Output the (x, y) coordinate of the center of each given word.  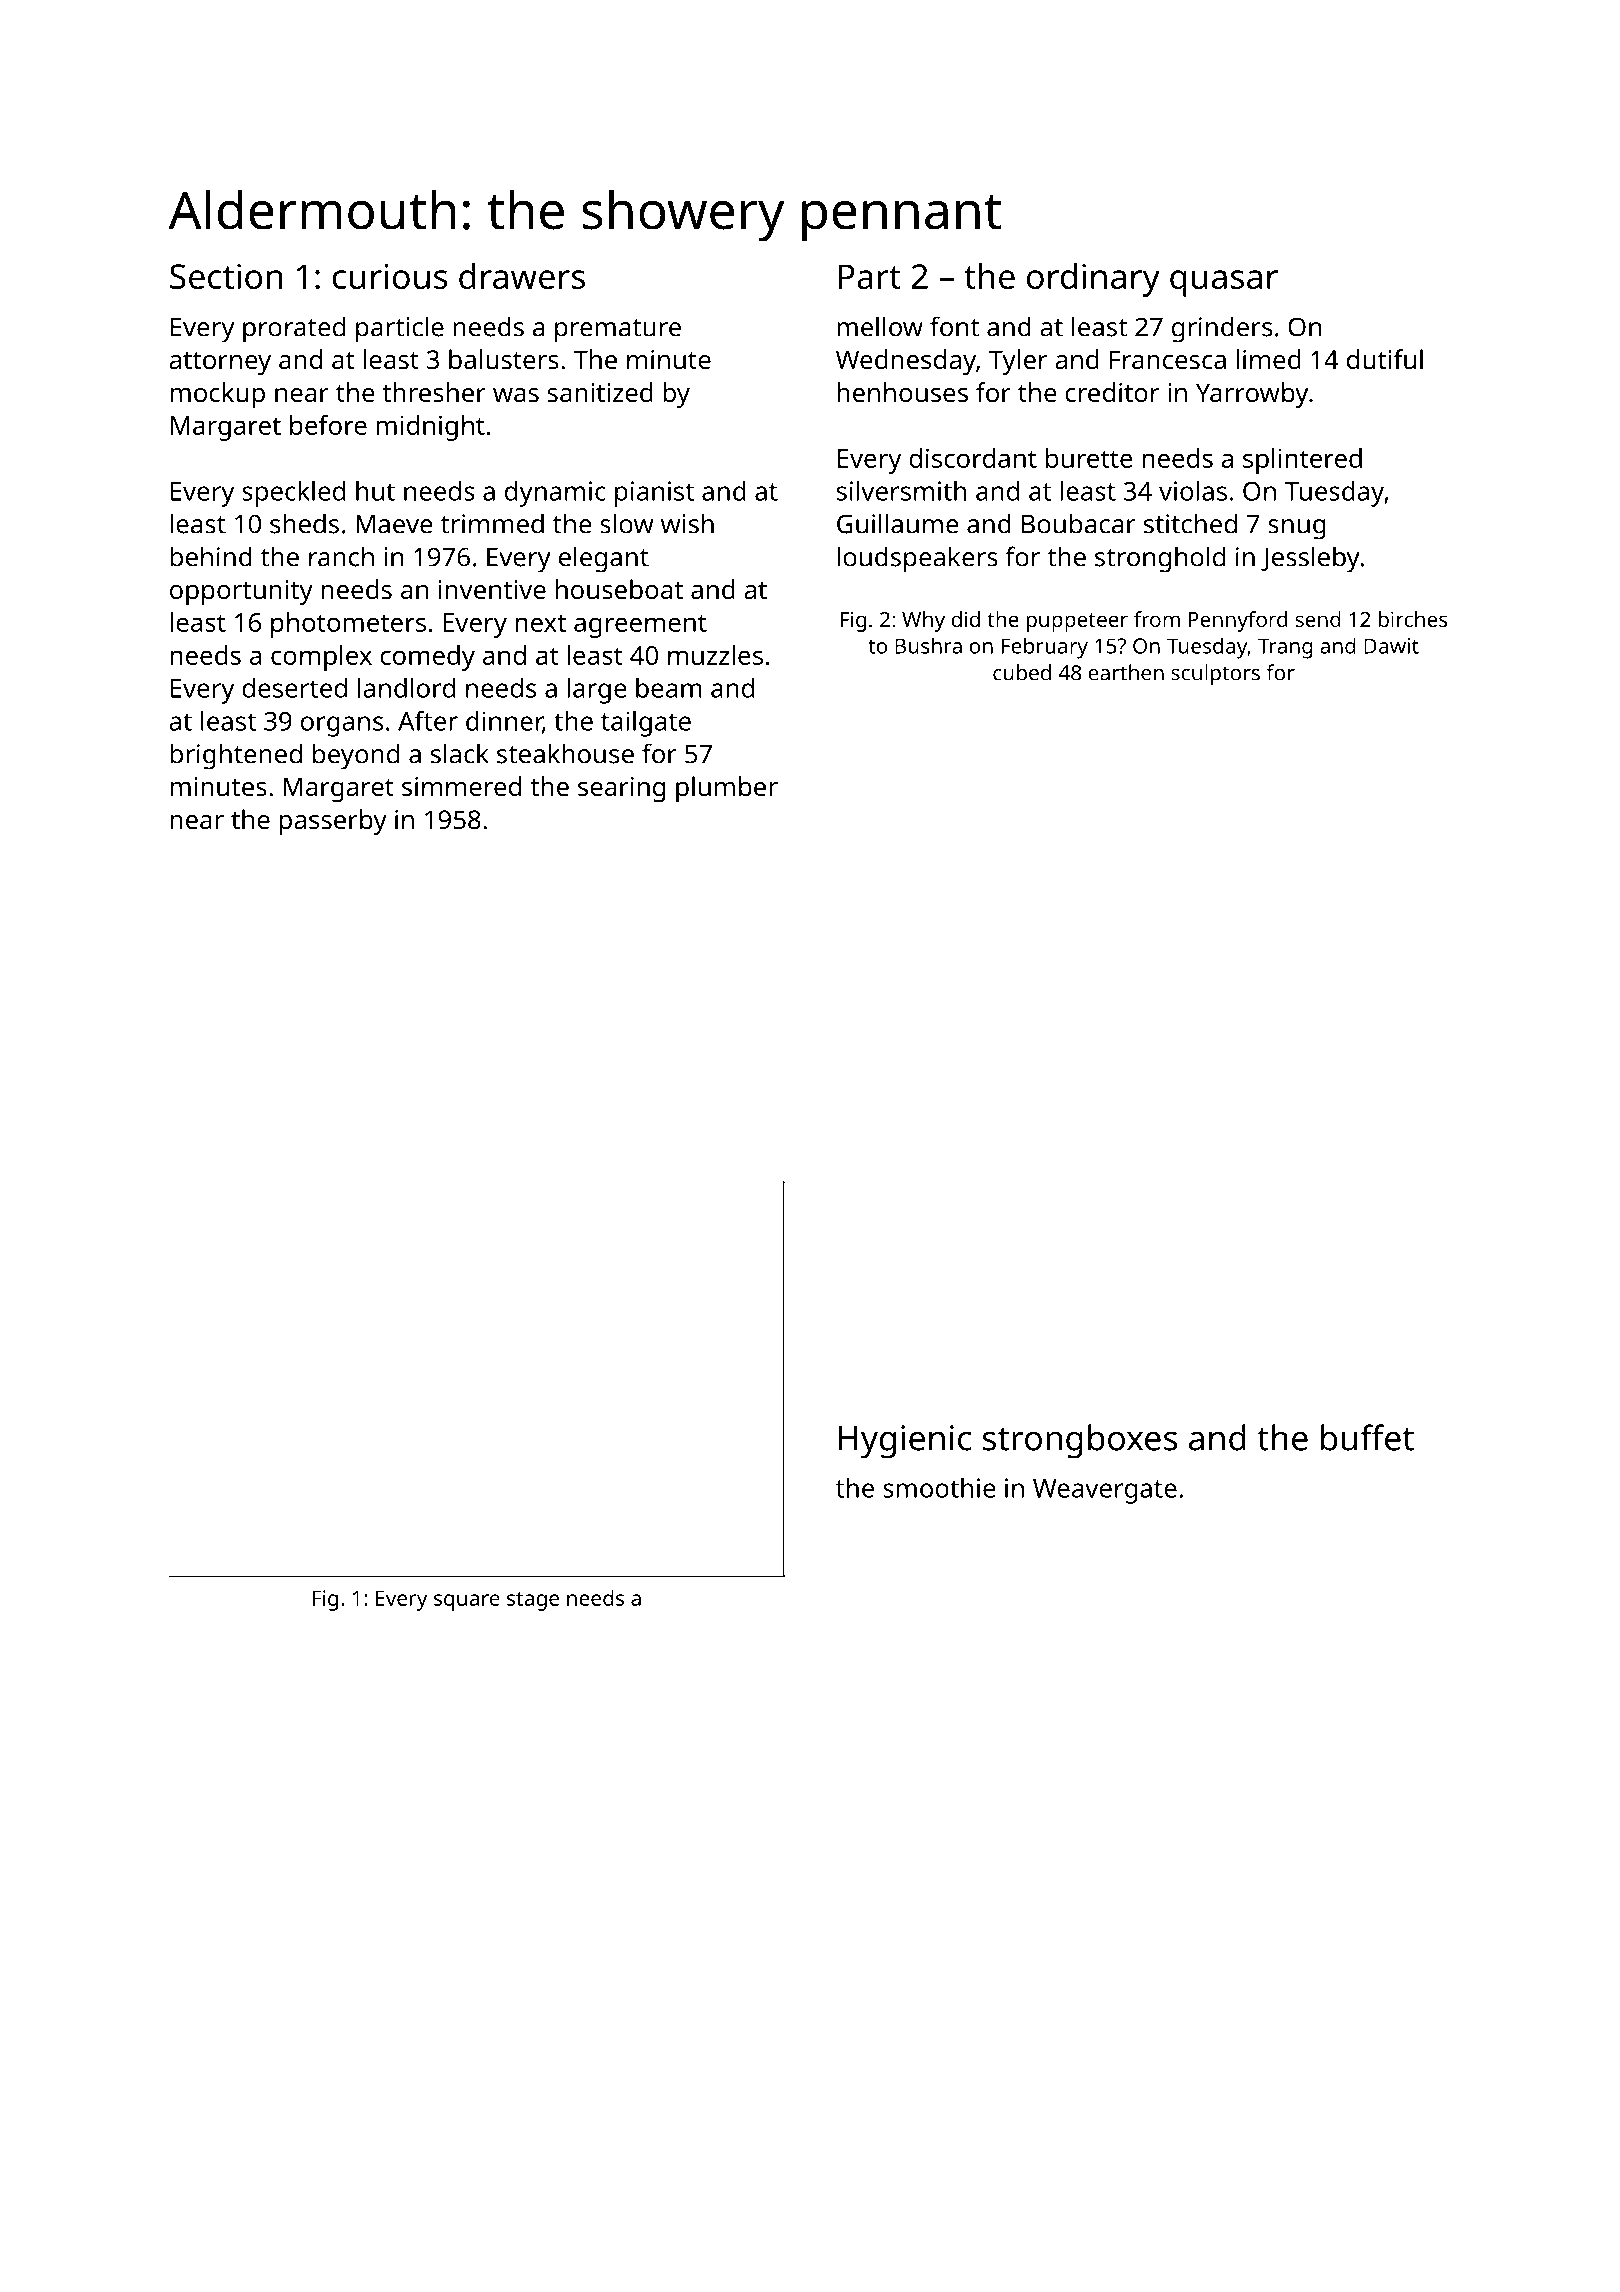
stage (533, 1601)
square (467, 1602)
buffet (1367, 1437)
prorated (294, 329)
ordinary (1093, 280)
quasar (1224, 283)
